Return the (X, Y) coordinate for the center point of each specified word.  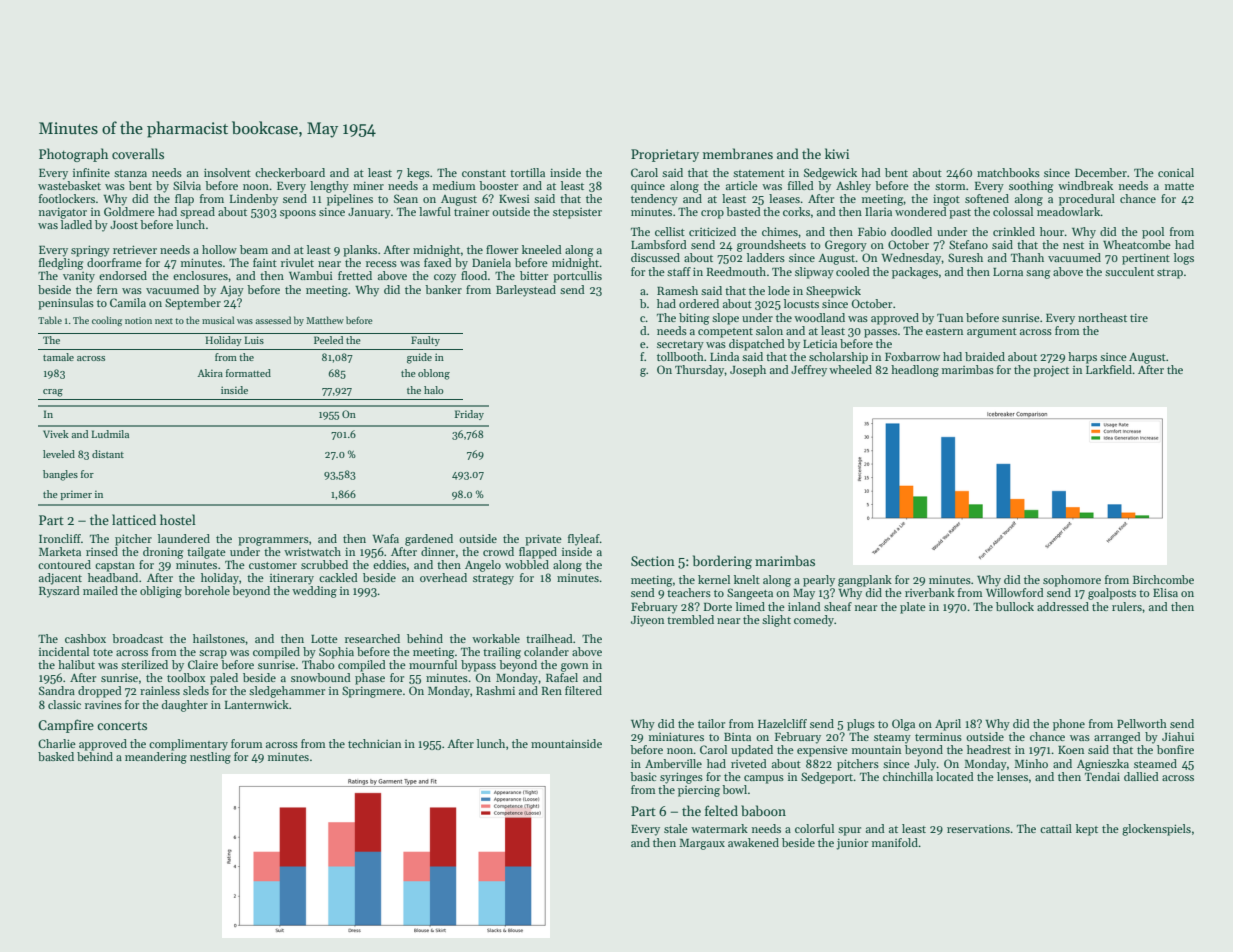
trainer (471, 211)
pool (1153, 233)
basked (56, 756)
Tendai (1102, 776)
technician (374, 743)
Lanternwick (257, 704)
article (742, 185)
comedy (814, 621)
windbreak (1085, 185)
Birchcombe (1163, 579)
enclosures (200, 275)
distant (108, 454)
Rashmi (495, 690)
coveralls (138, 153)
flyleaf (584, 540)
